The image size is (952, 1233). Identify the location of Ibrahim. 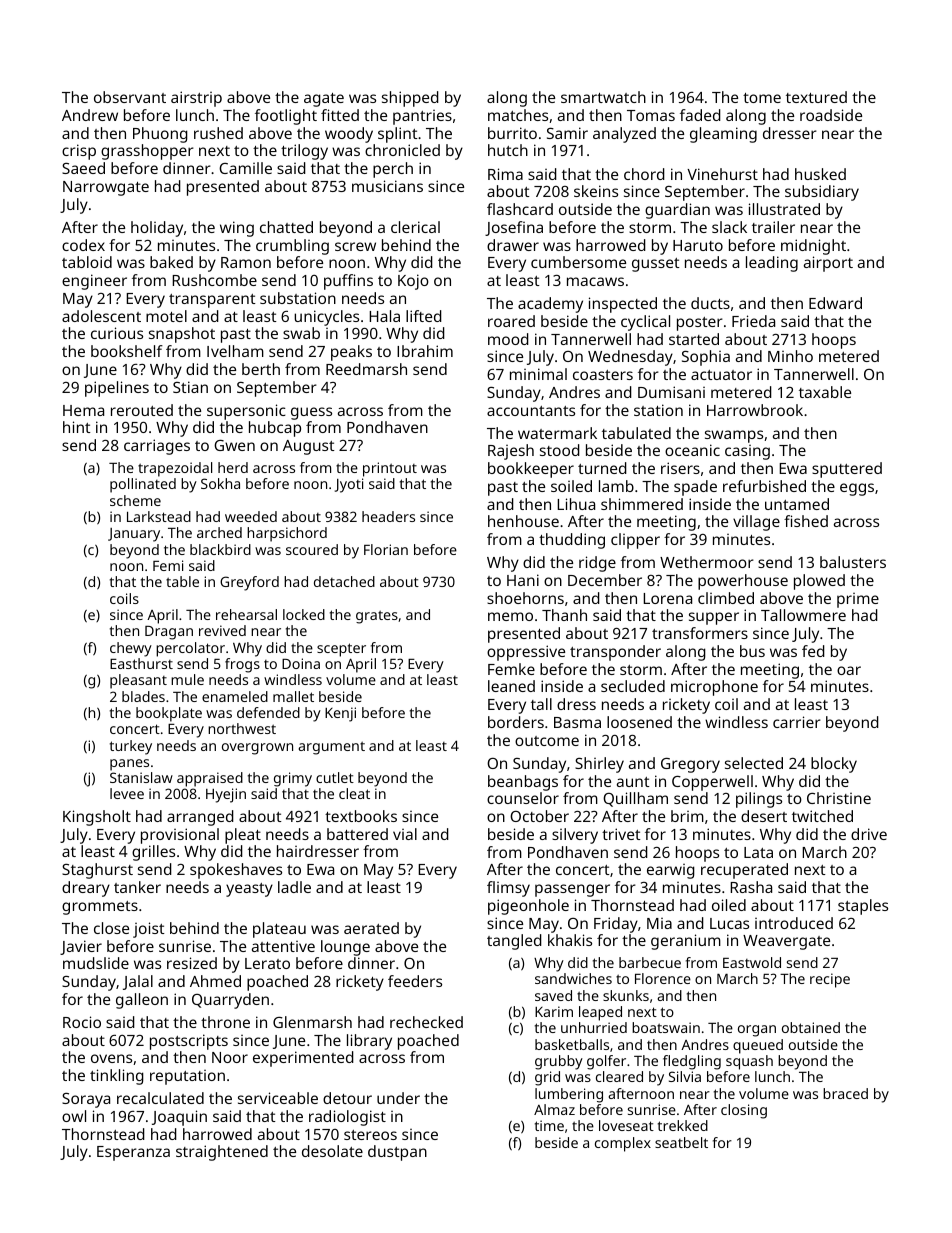
(425, 351).
